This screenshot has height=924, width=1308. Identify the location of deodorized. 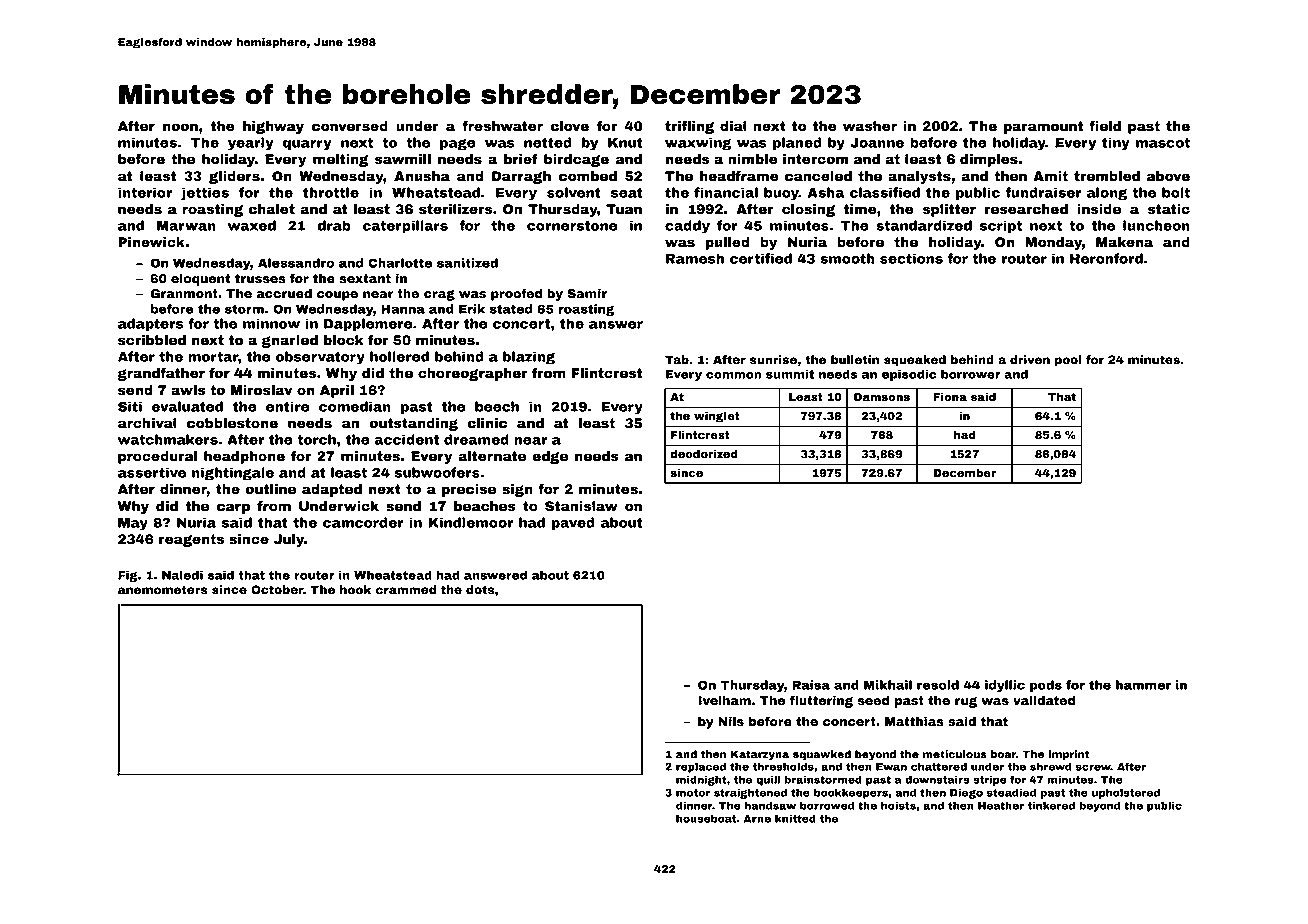
(704, 453).
